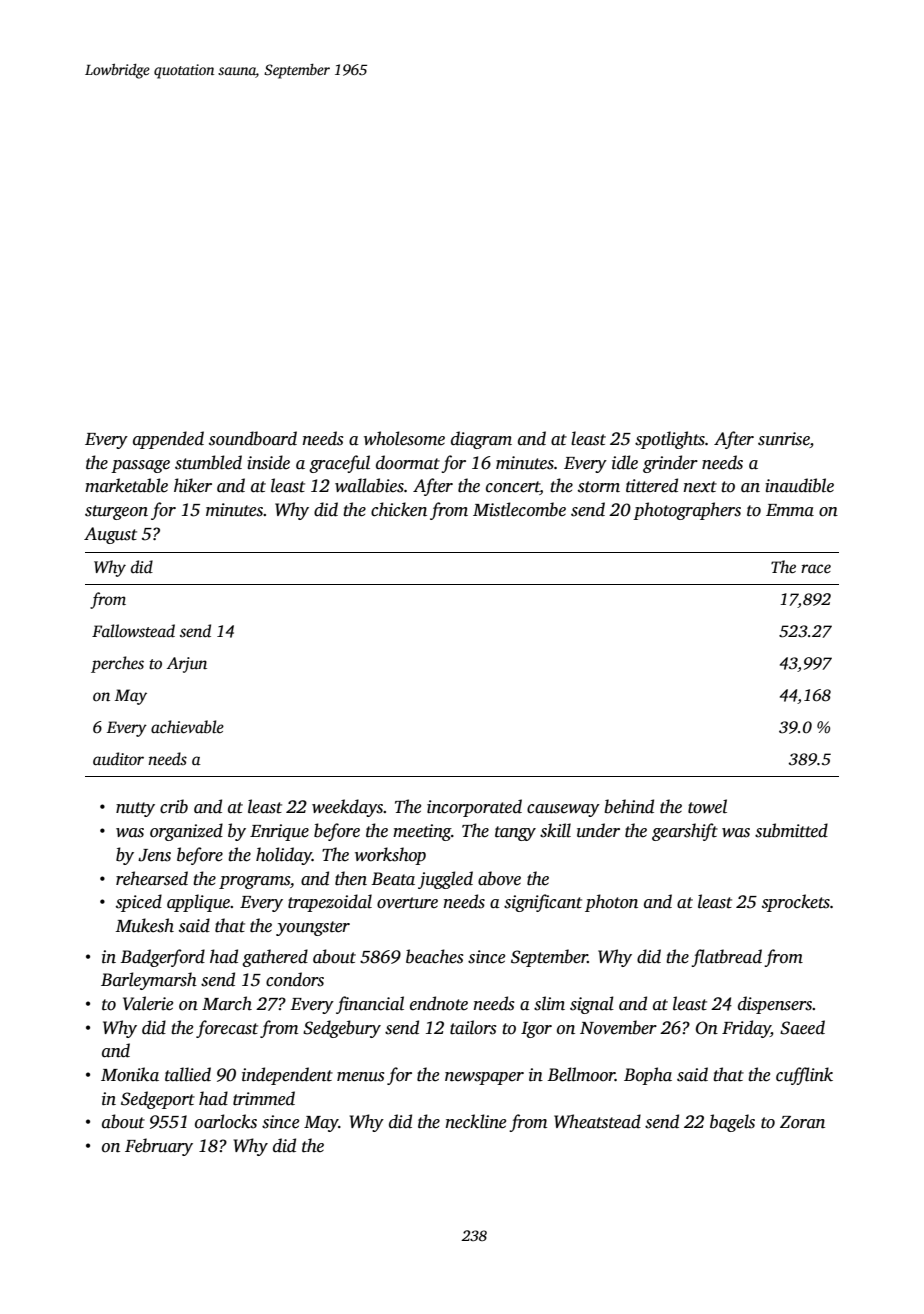 The image size is (924, 1314). Describe the element at coordinates (499, 878) in the document. I see `above` at that location.
